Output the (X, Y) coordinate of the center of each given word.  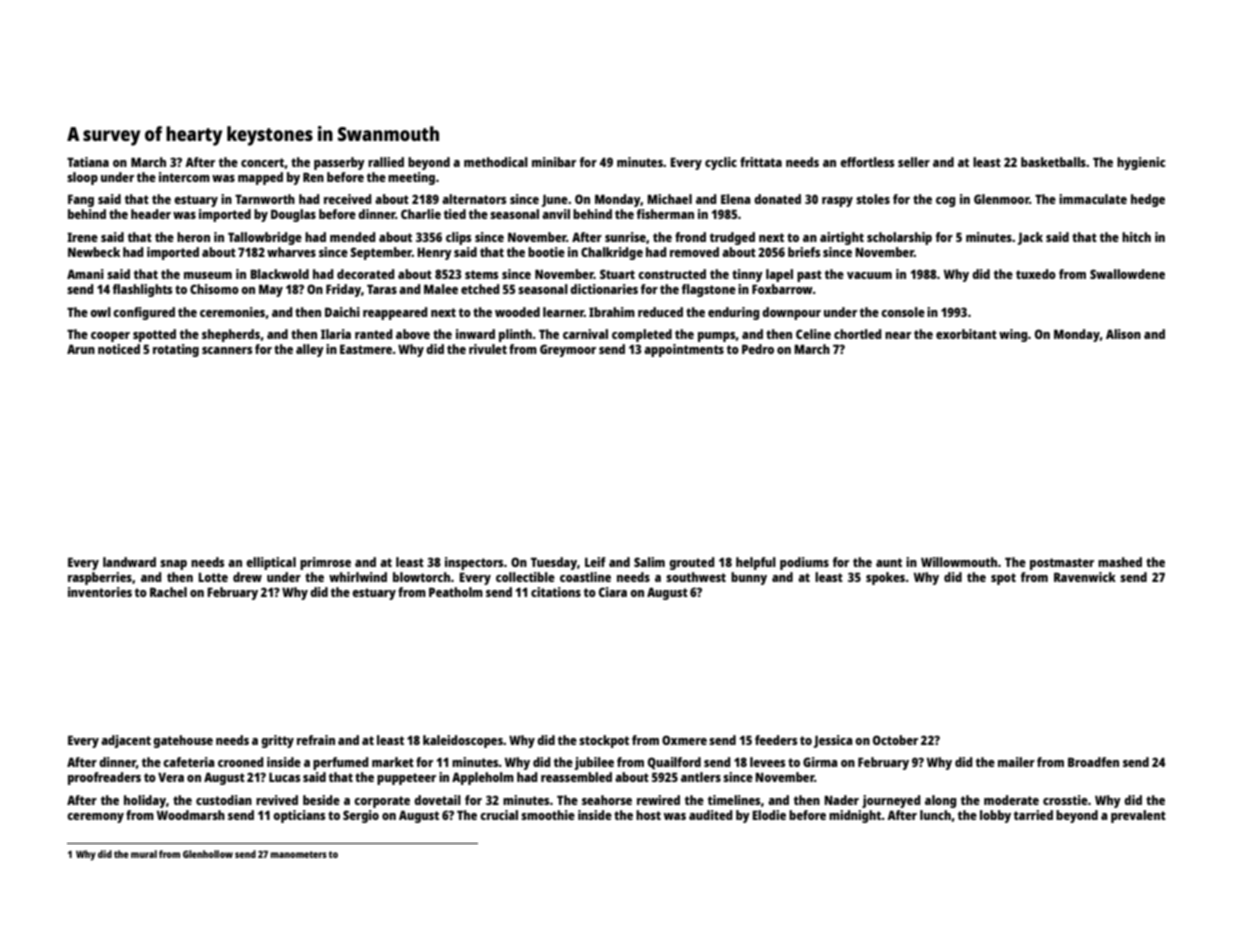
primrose (325, 563)
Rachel (168, 592)
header (151, 214)
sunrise (625, 237)
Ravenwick (1085, 577)
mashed (1120, 562)
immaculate (1093, 199)
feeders (776, 740)
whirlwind (358, 577)
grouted (692, 563)
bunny (749, 578)
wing (1013, 335)
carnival (585, 334)
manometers (299, 854)
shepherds (231, 335)
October (895, 740)
